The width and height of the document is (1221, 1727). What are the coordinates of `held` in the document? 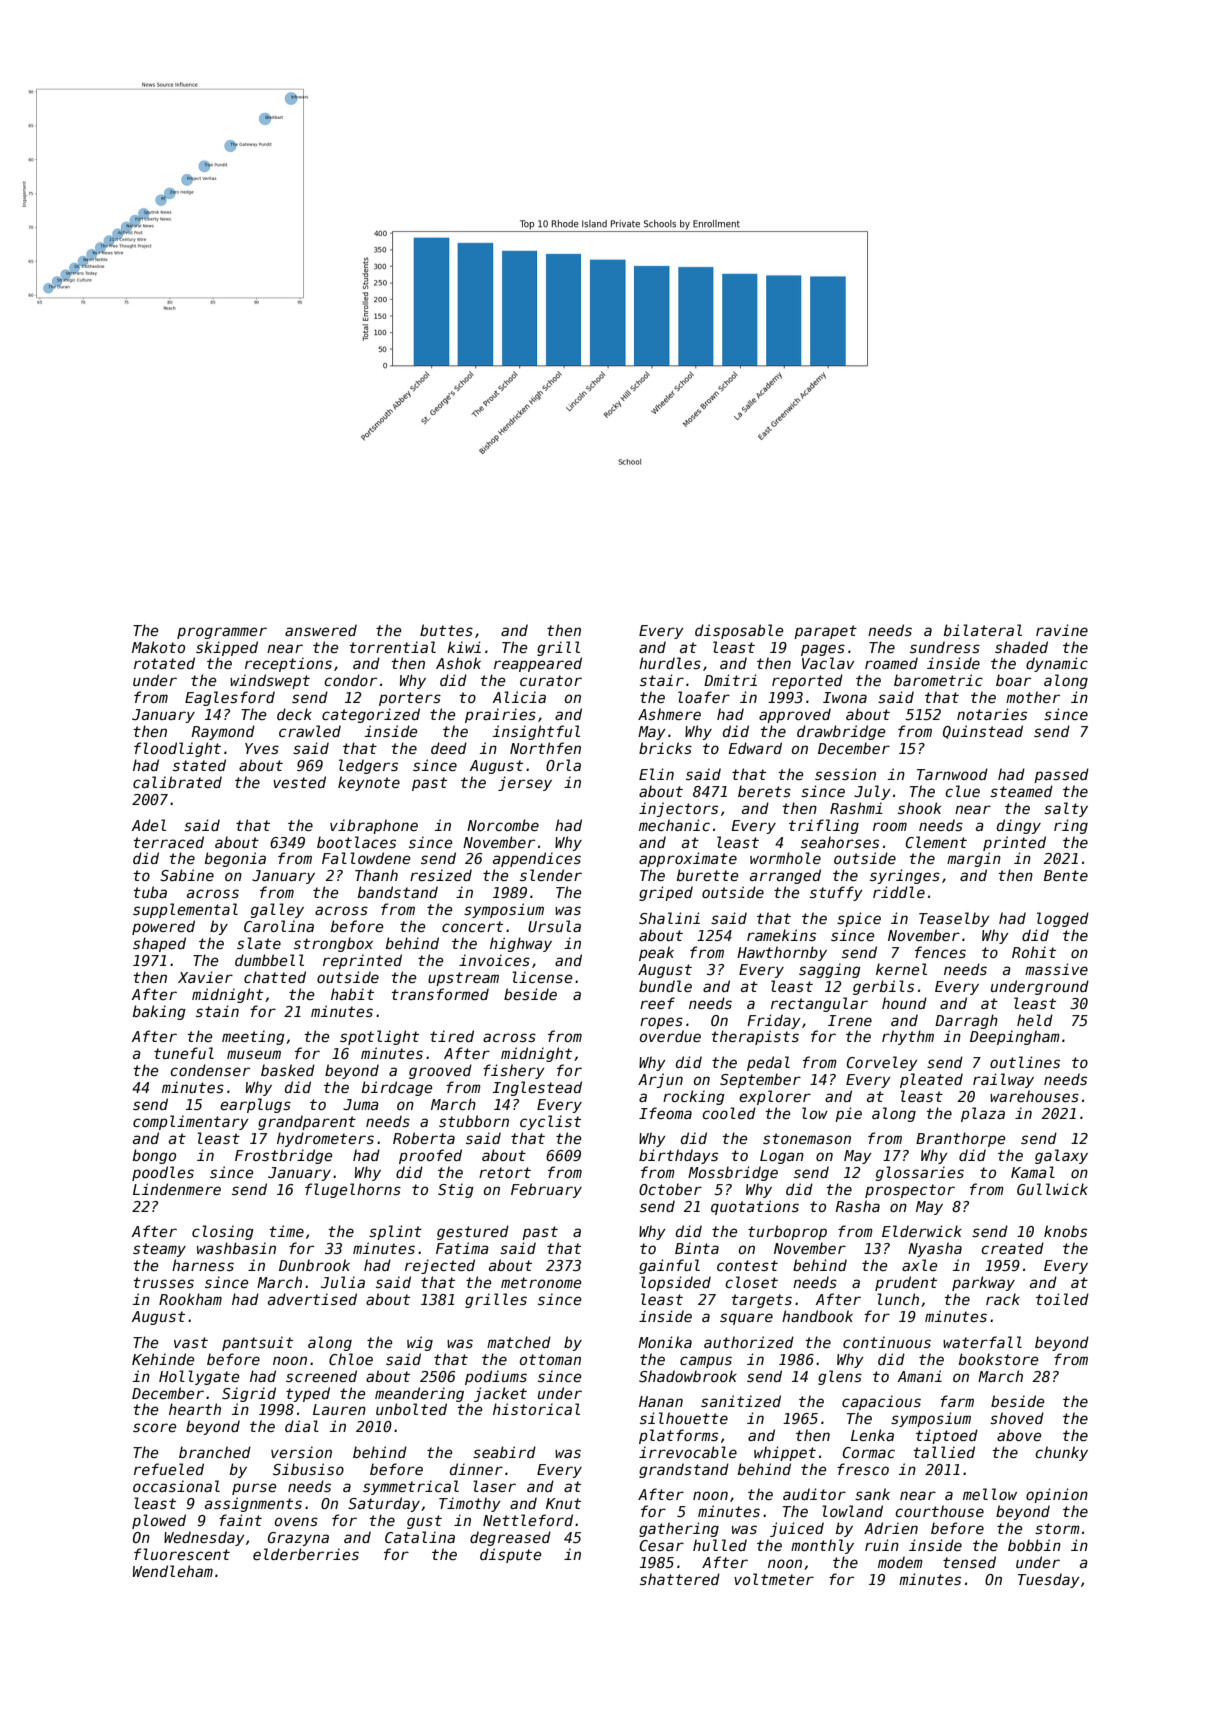 It's located at (1035, 1020).
